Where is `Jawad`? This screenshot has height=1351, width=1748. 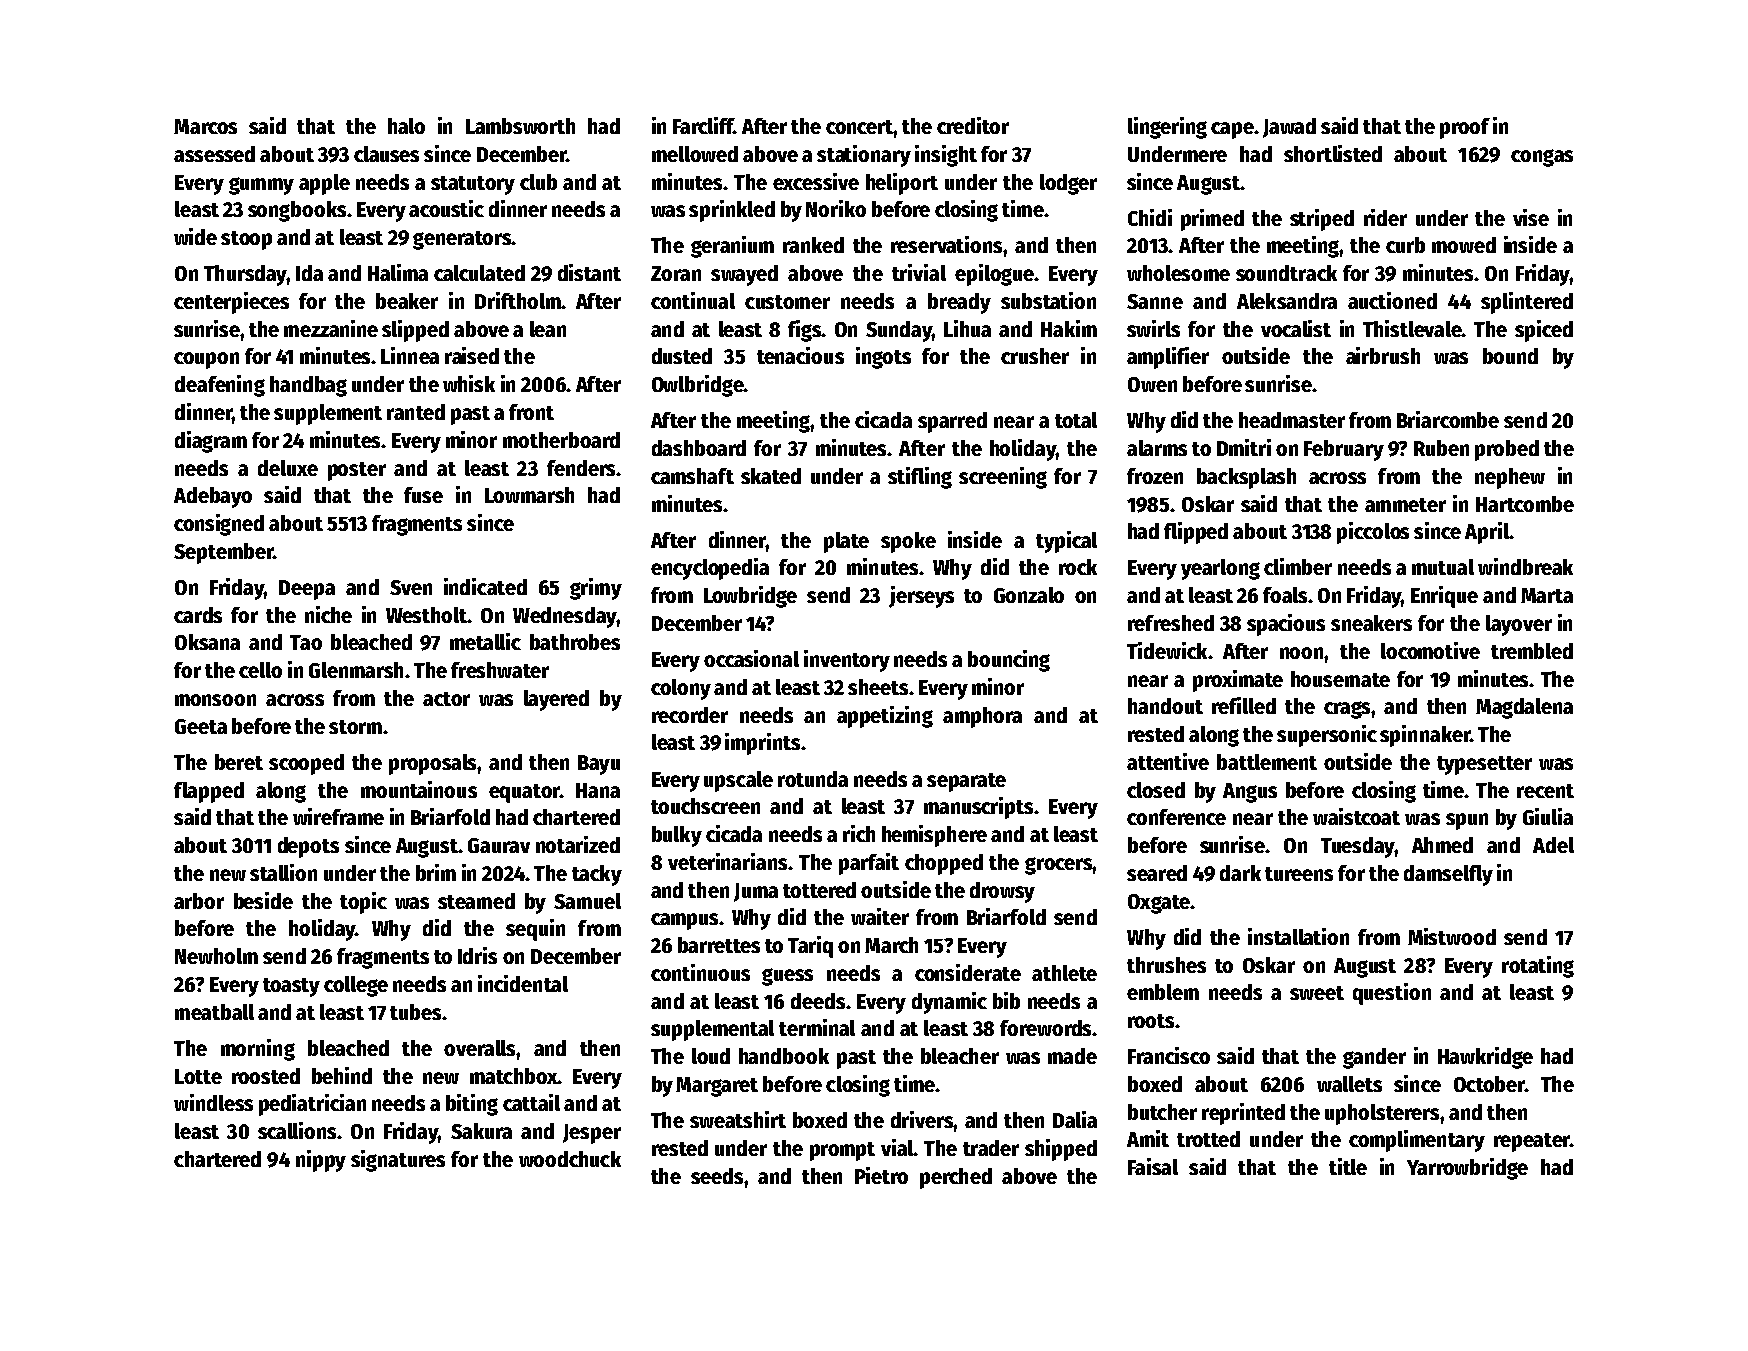
Jawad is located at coordinates (1289, 128).
